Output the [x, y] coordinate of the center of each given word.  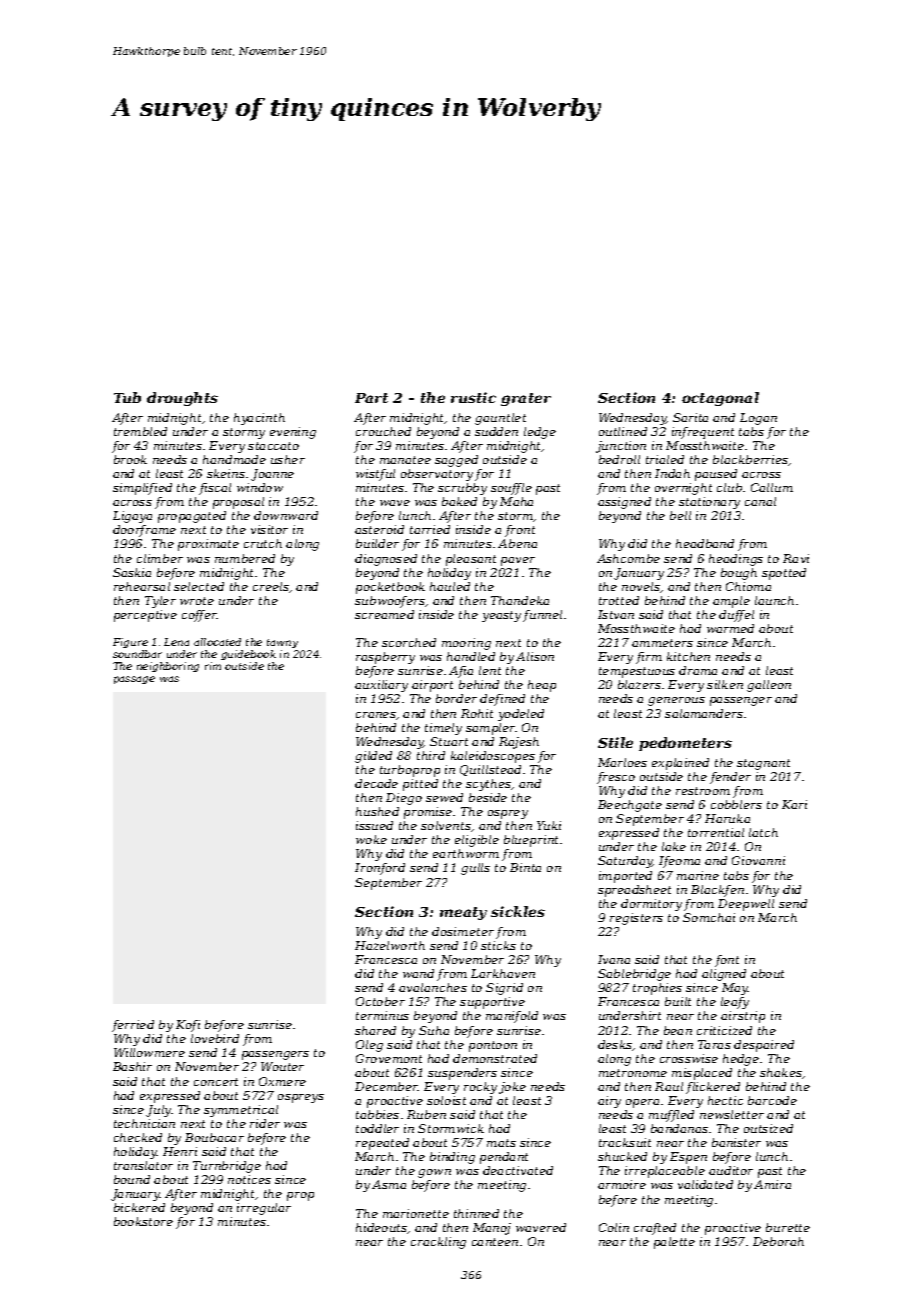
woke [371, 839]
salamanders [704, 713]
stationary [709, 503]
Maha [516, 501]
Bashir [132, 1066]
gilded [373, 757]
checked [138, 1137]
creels [271, 586]
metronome [633, 1073]
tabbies [377, 1114]
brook [130, 459]
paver [518, 561]
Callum [772, 487]
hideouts [382, 1228]
